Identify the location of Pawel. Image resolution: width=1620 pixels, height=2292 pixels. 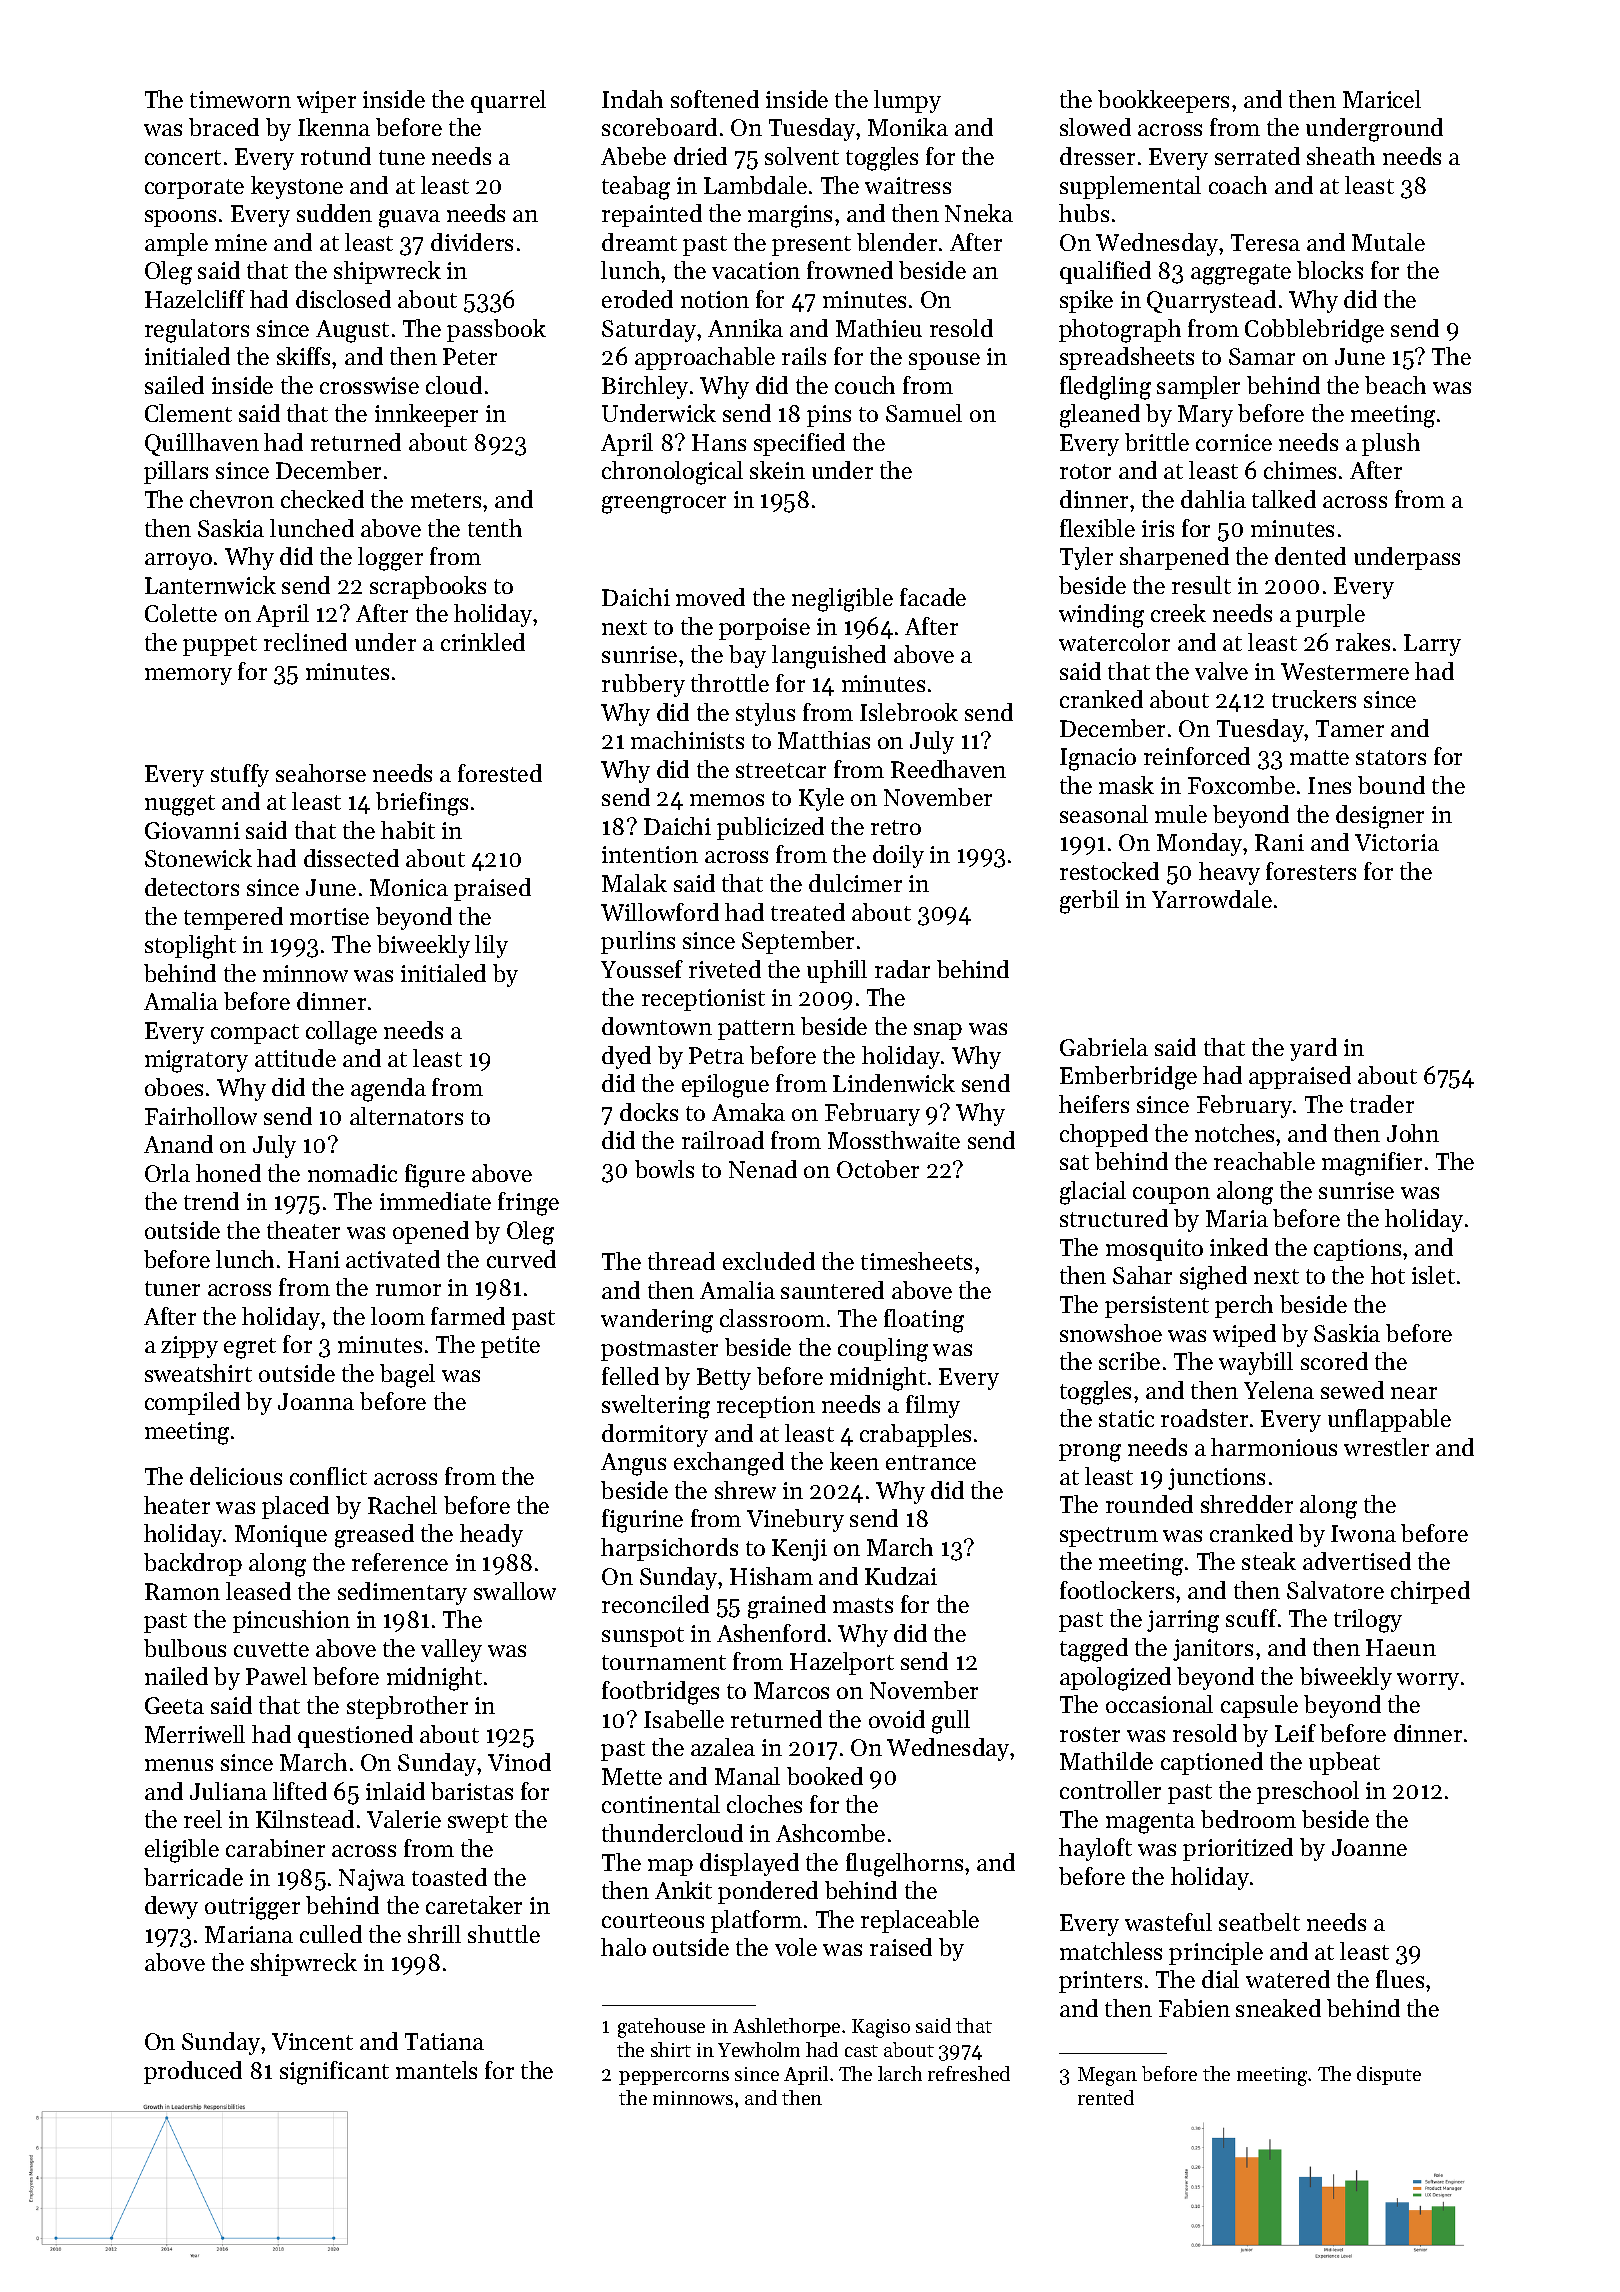
(276, 1676).
